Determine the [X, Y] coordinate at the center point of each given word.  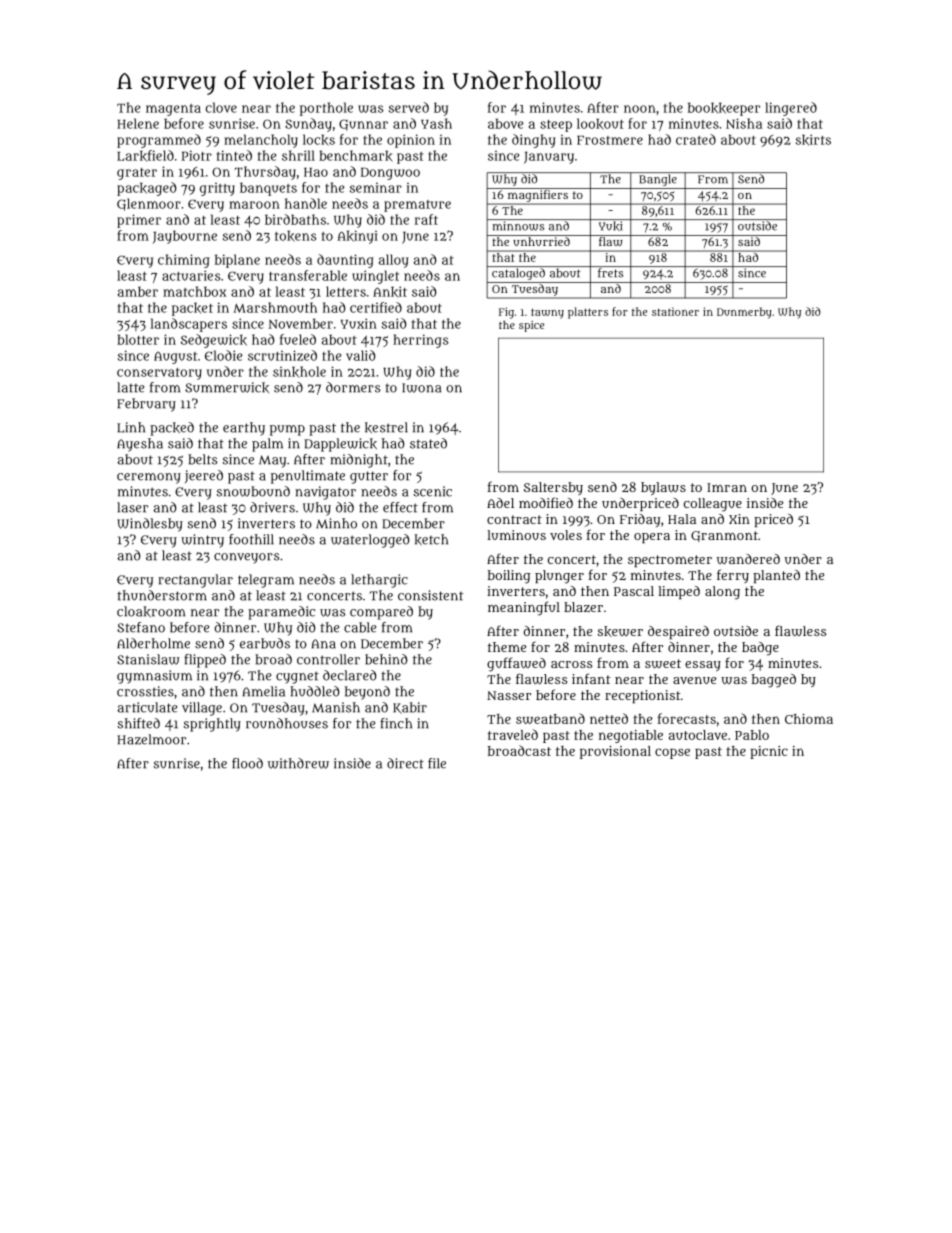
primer [139, 221]
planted [776, 576]
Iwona [421, 388]
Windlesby [150, 525]
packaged [147, 189]
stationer [675, 311]
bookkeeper [724, 109]
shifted [139, 723]
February [146, 405]
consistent [430, 595]
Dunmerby [744, 313]
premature [417, 206]
